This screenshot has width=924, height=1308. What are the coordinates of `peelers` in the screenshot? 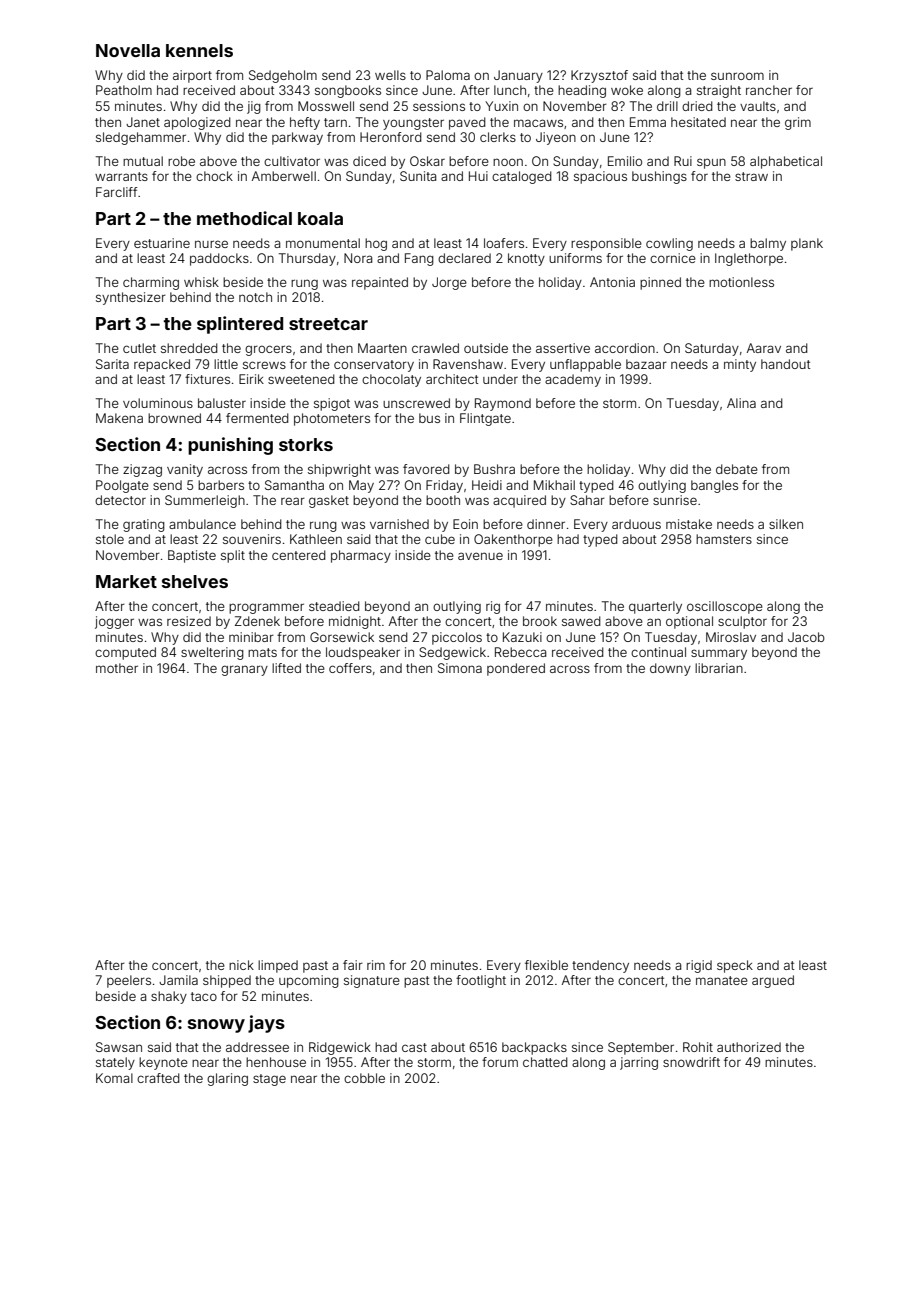 It's located at (129, 981).
